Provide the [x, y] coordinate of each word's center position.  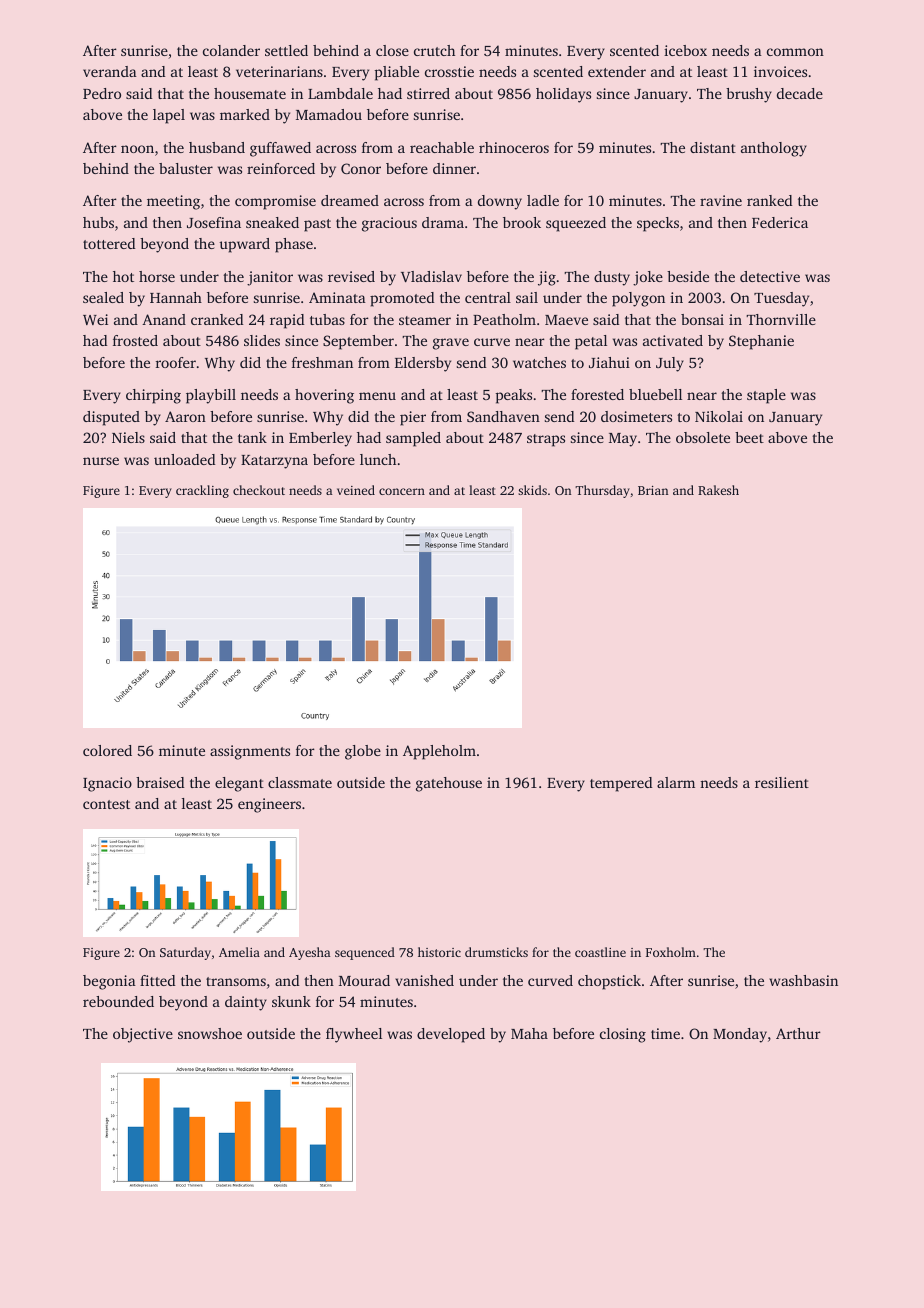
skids [532, 490]
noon [137, 149]
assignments [250, 752]
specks [658, 224]
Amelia [239, 952]
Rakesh [718, 490]
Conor [361, 168]
